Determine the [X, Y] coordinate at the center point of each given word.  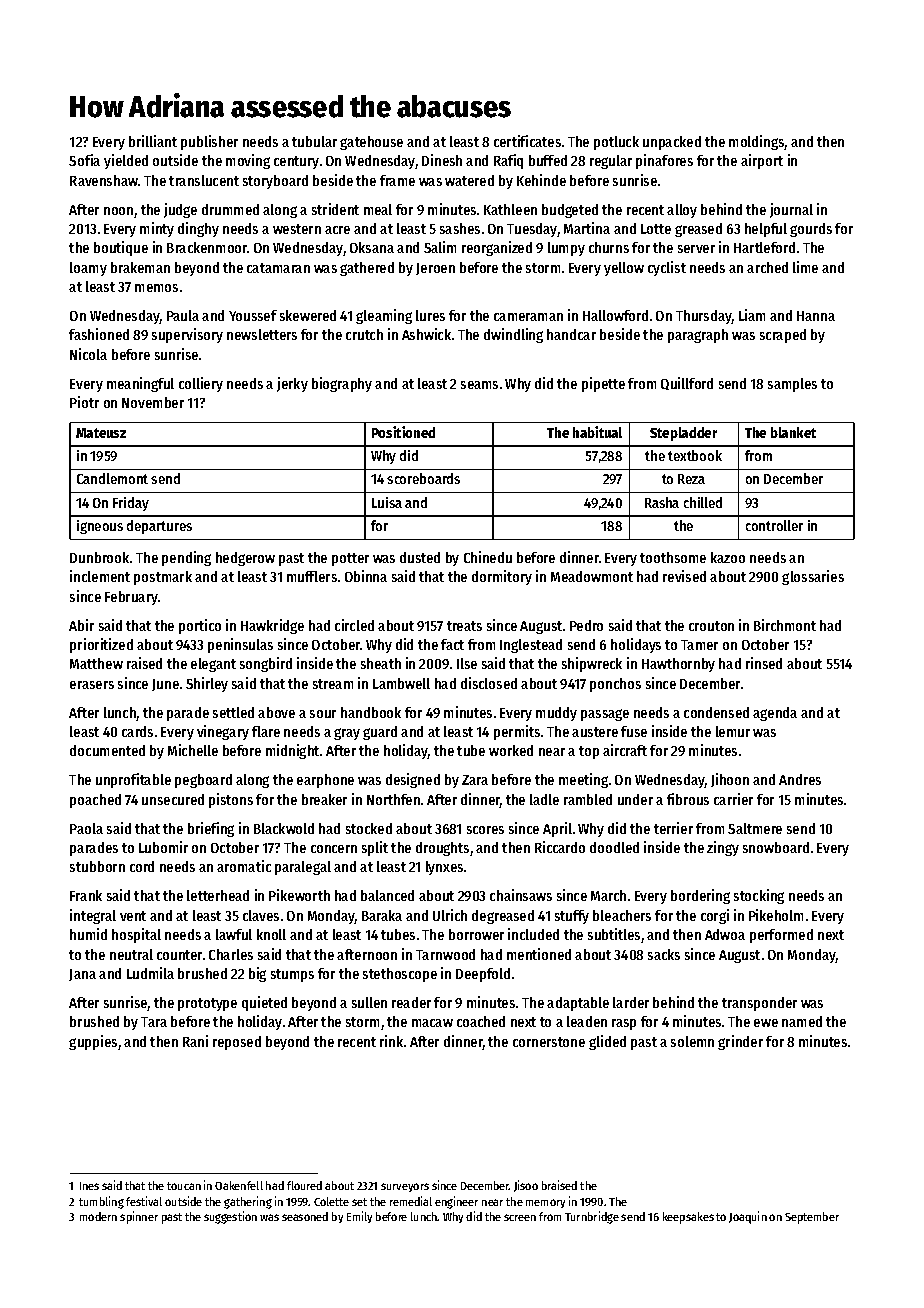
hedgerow [245, 559]
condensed [716, 712]
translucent [204, 180]
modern [98, 1216]
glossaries [813, 577]
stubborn [97, 866]
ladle [544, 799]
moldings [757, 142]
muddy [556, 714]
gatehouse [371, 143]
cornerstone [549, 1042]
